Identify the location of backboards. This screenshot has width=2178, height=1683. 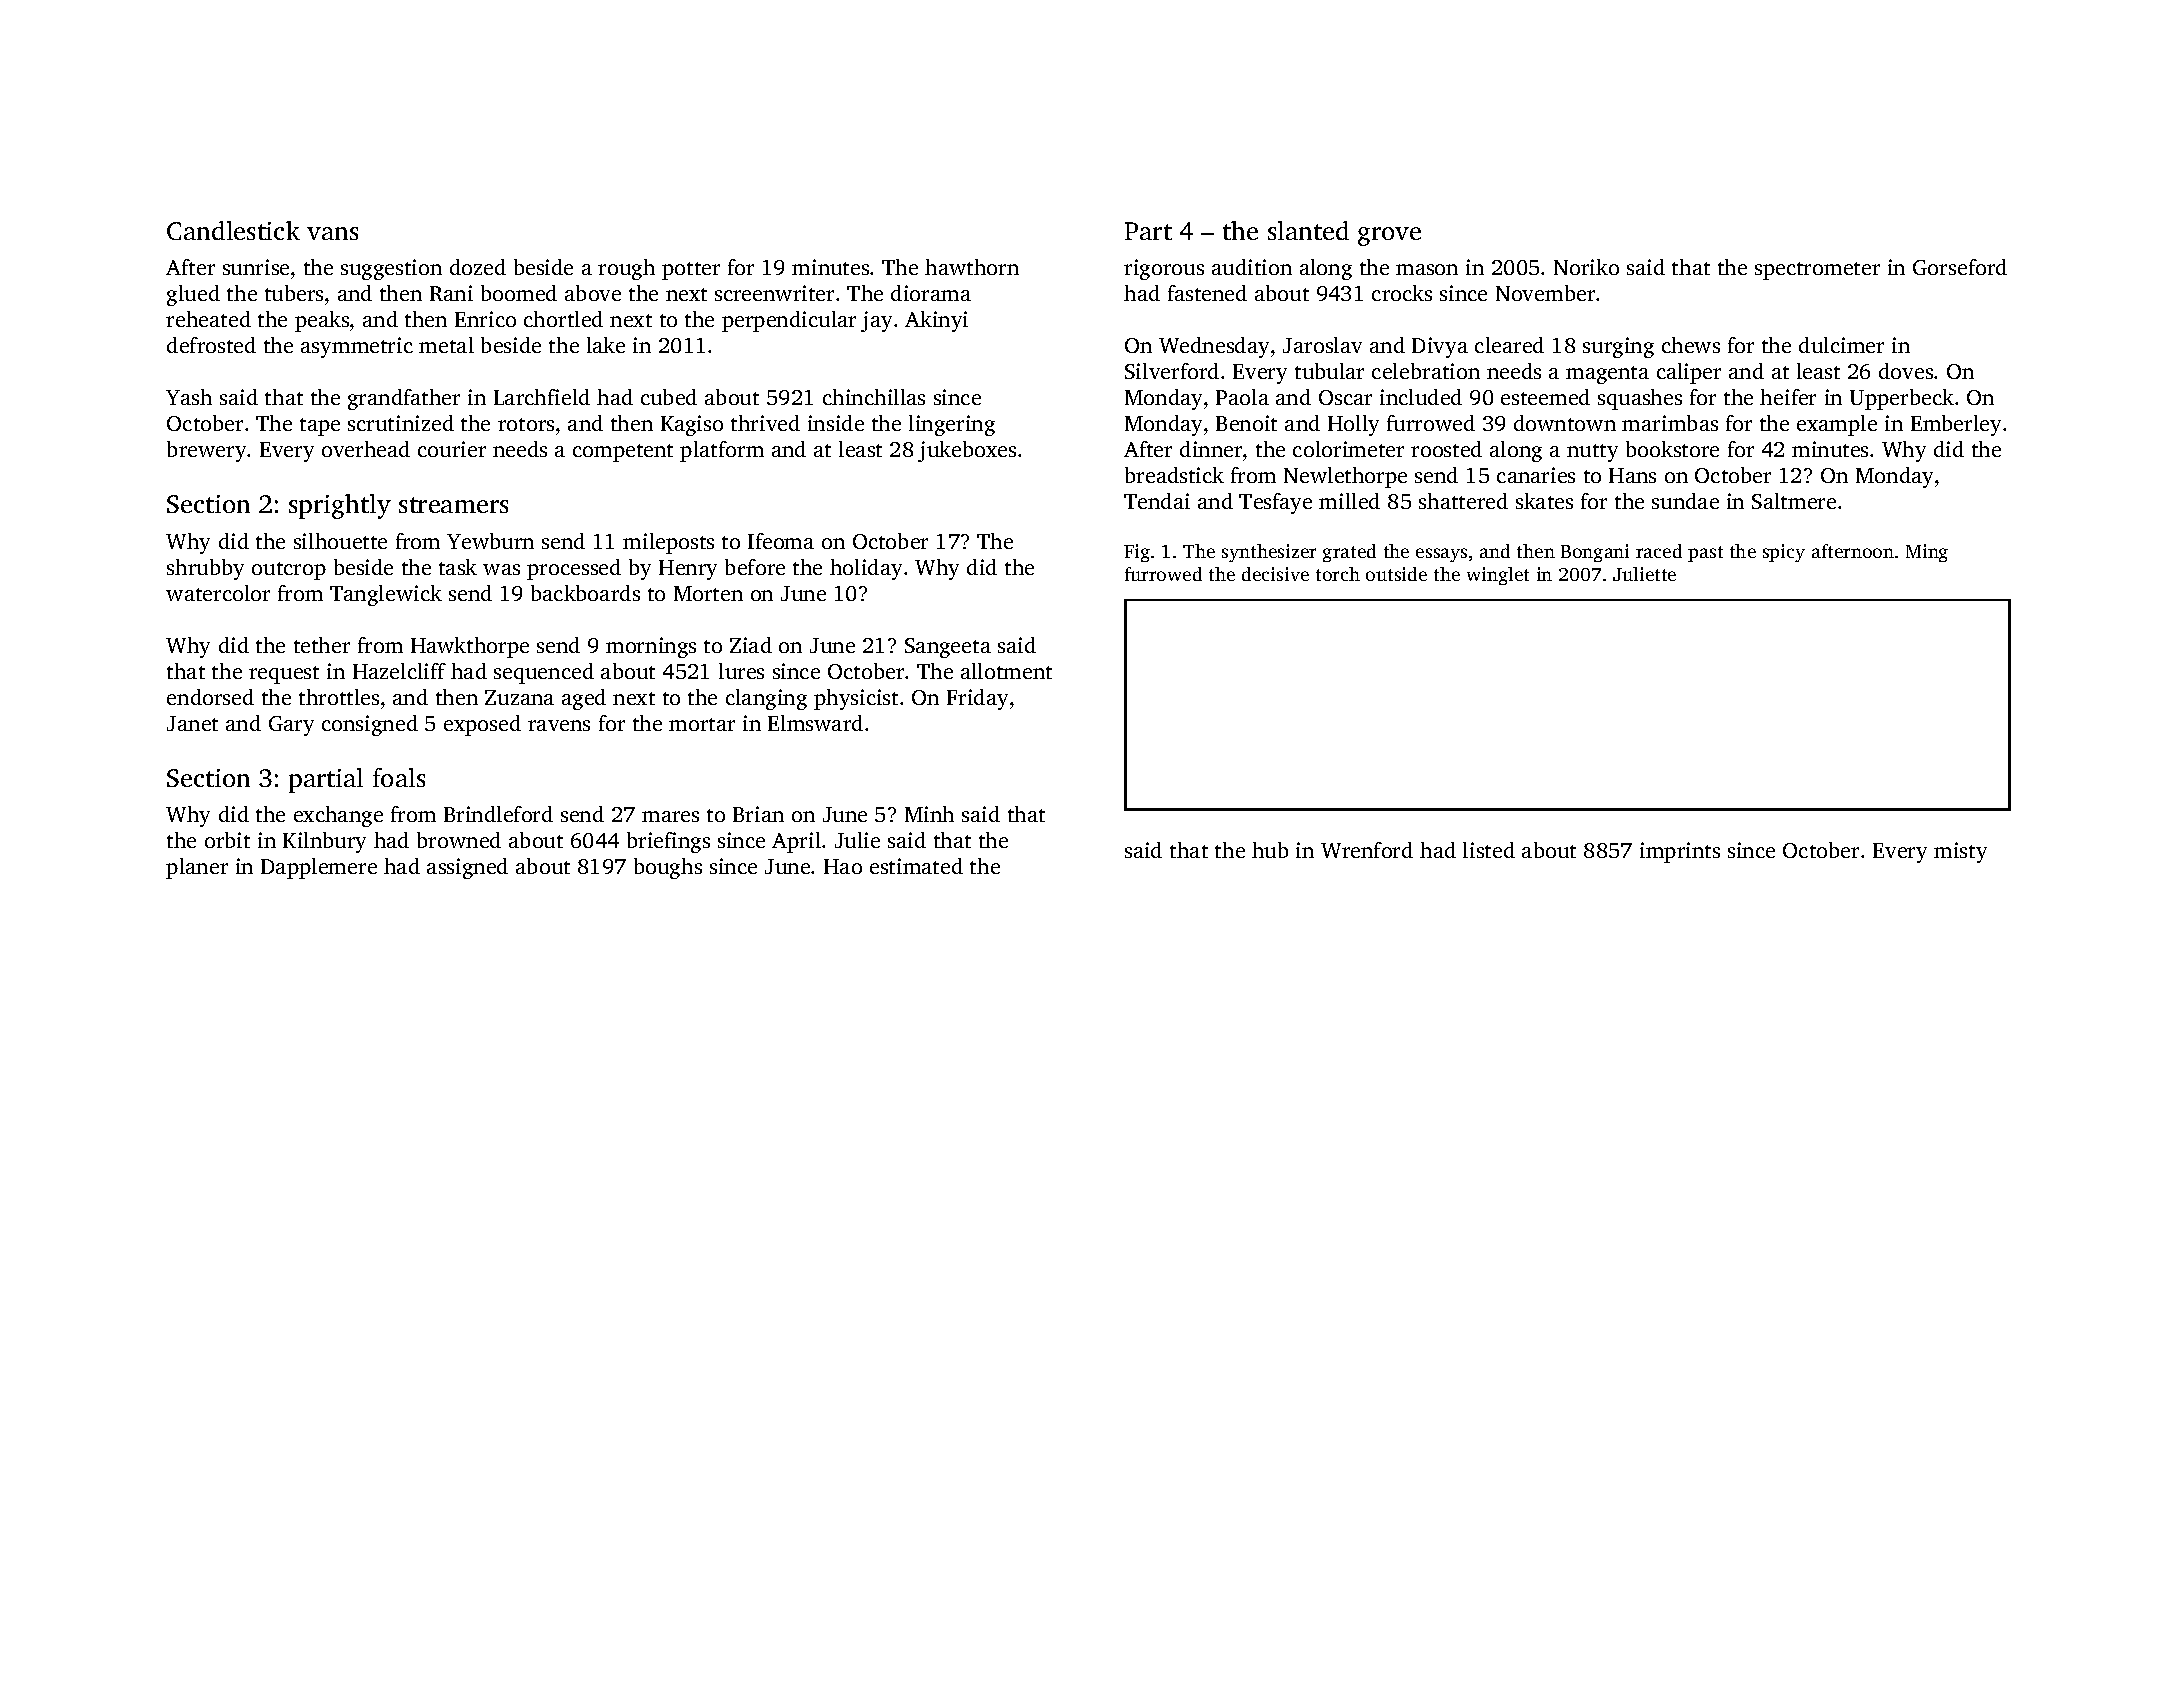
(585, 593).
